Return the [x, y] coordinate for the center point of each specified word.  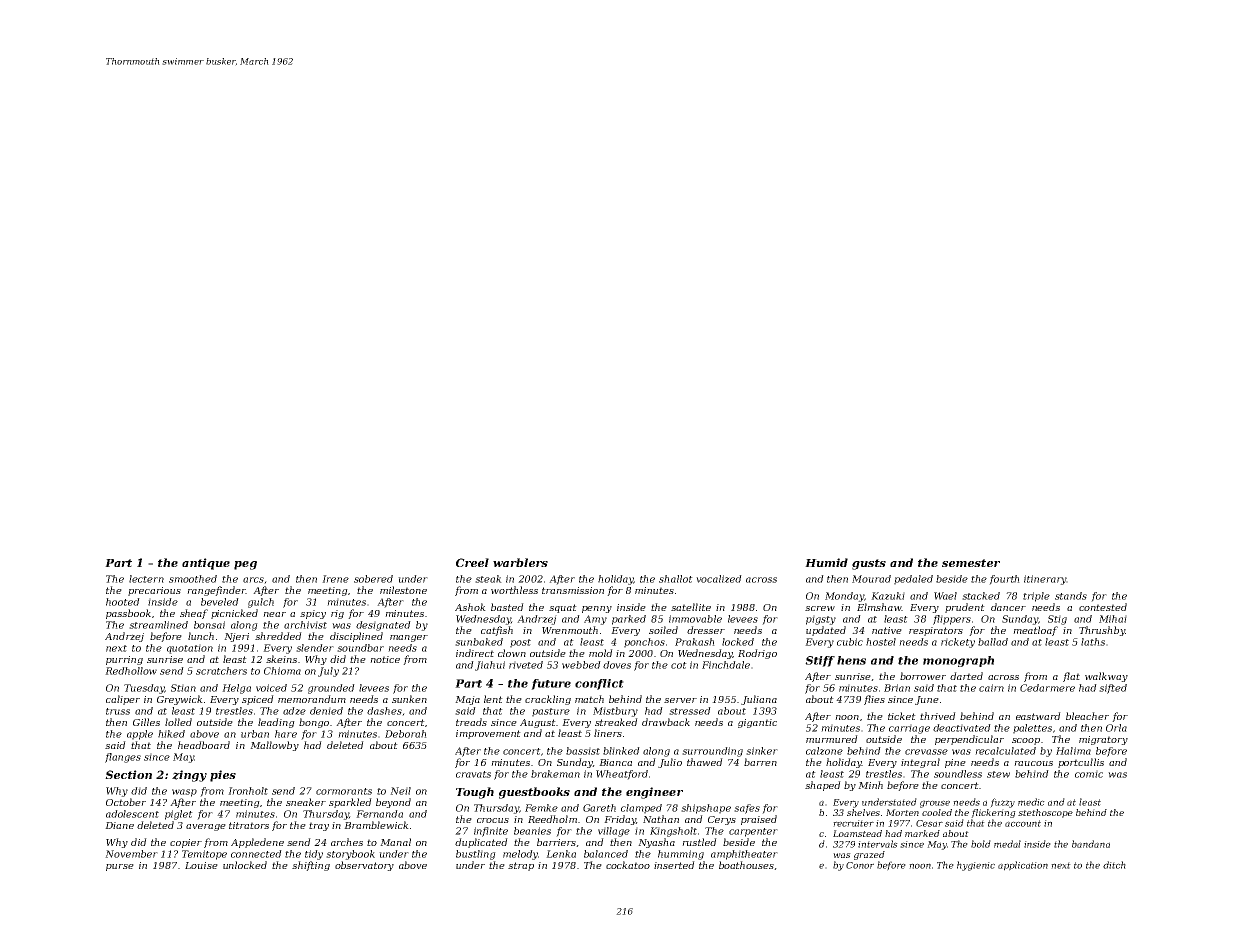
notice [385, 659]
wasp [184, 793]
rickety [958, 643]
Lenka [561, 854]
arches [347, 842]
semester [971, 563]
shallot [676, 579]
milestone [403, 590]
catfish [497, 631]
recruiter [853, 823]
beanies [532, 831]
